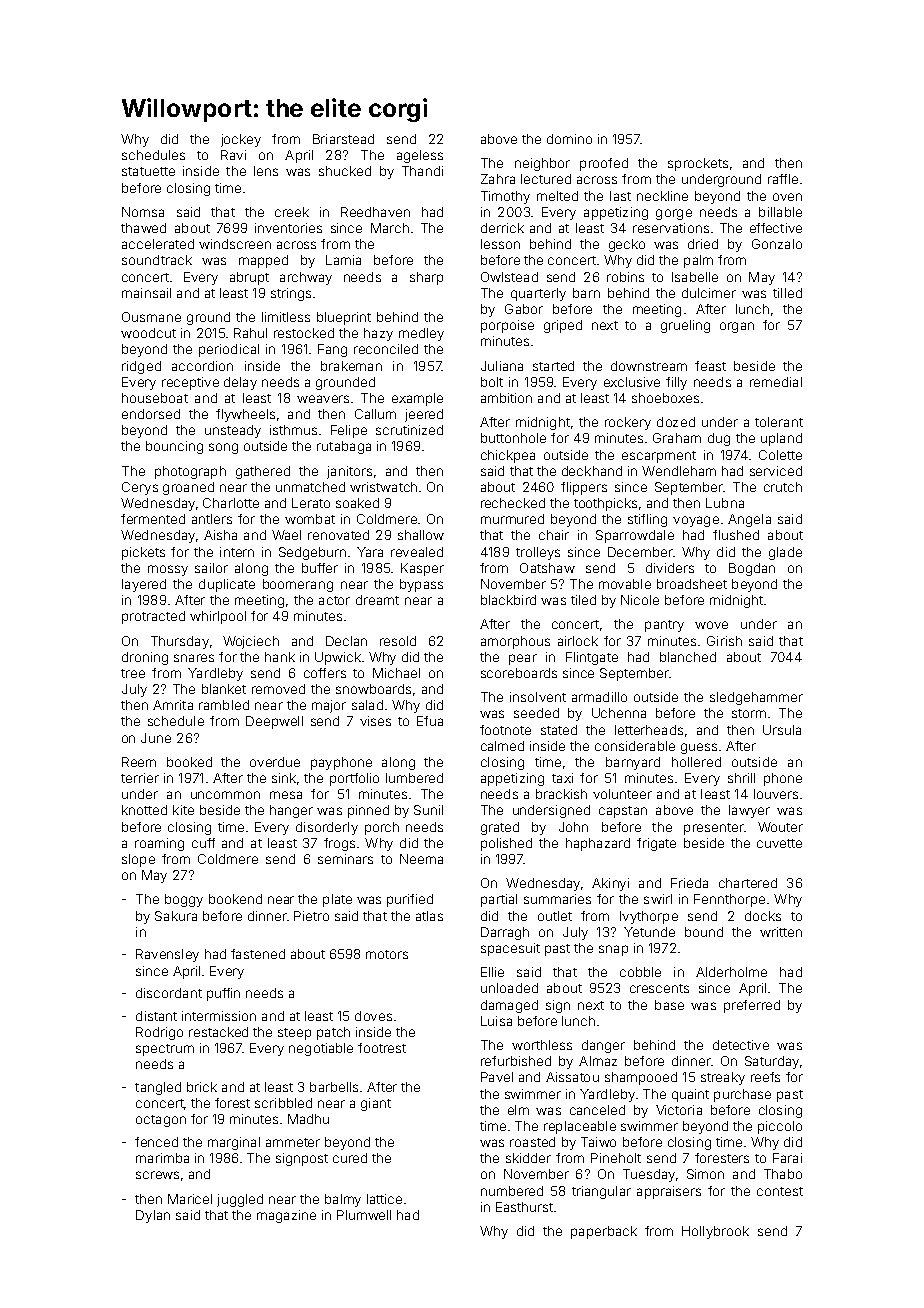 This screenshot has width=924, height=1308. What do you see at coordinates (785, 553) in the screenshot?
I see `glade` at bounding box center [785, 553].
